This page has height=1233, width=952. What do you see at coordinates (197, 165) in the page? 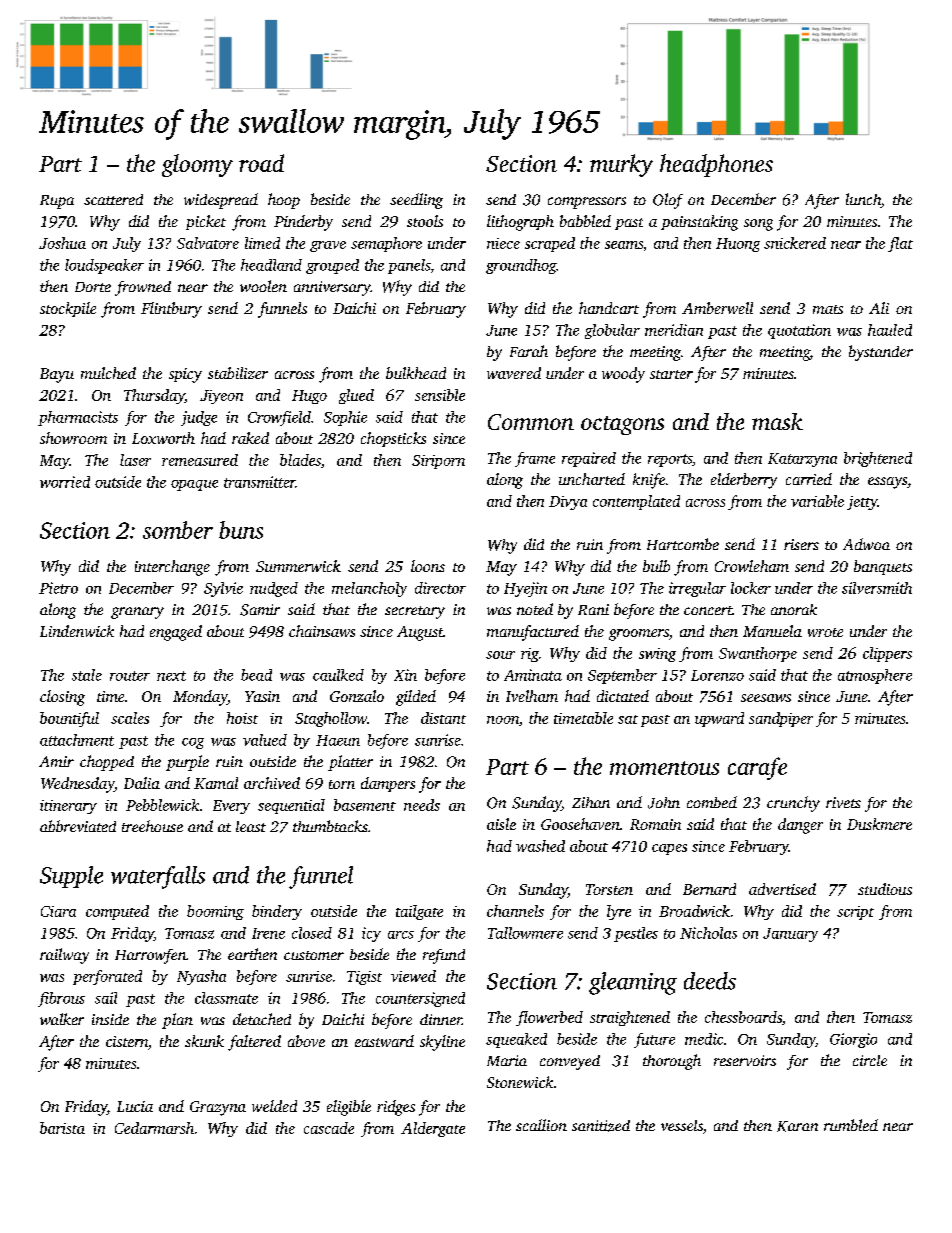
I see `gloomy` at bounding box center [197, 165].
